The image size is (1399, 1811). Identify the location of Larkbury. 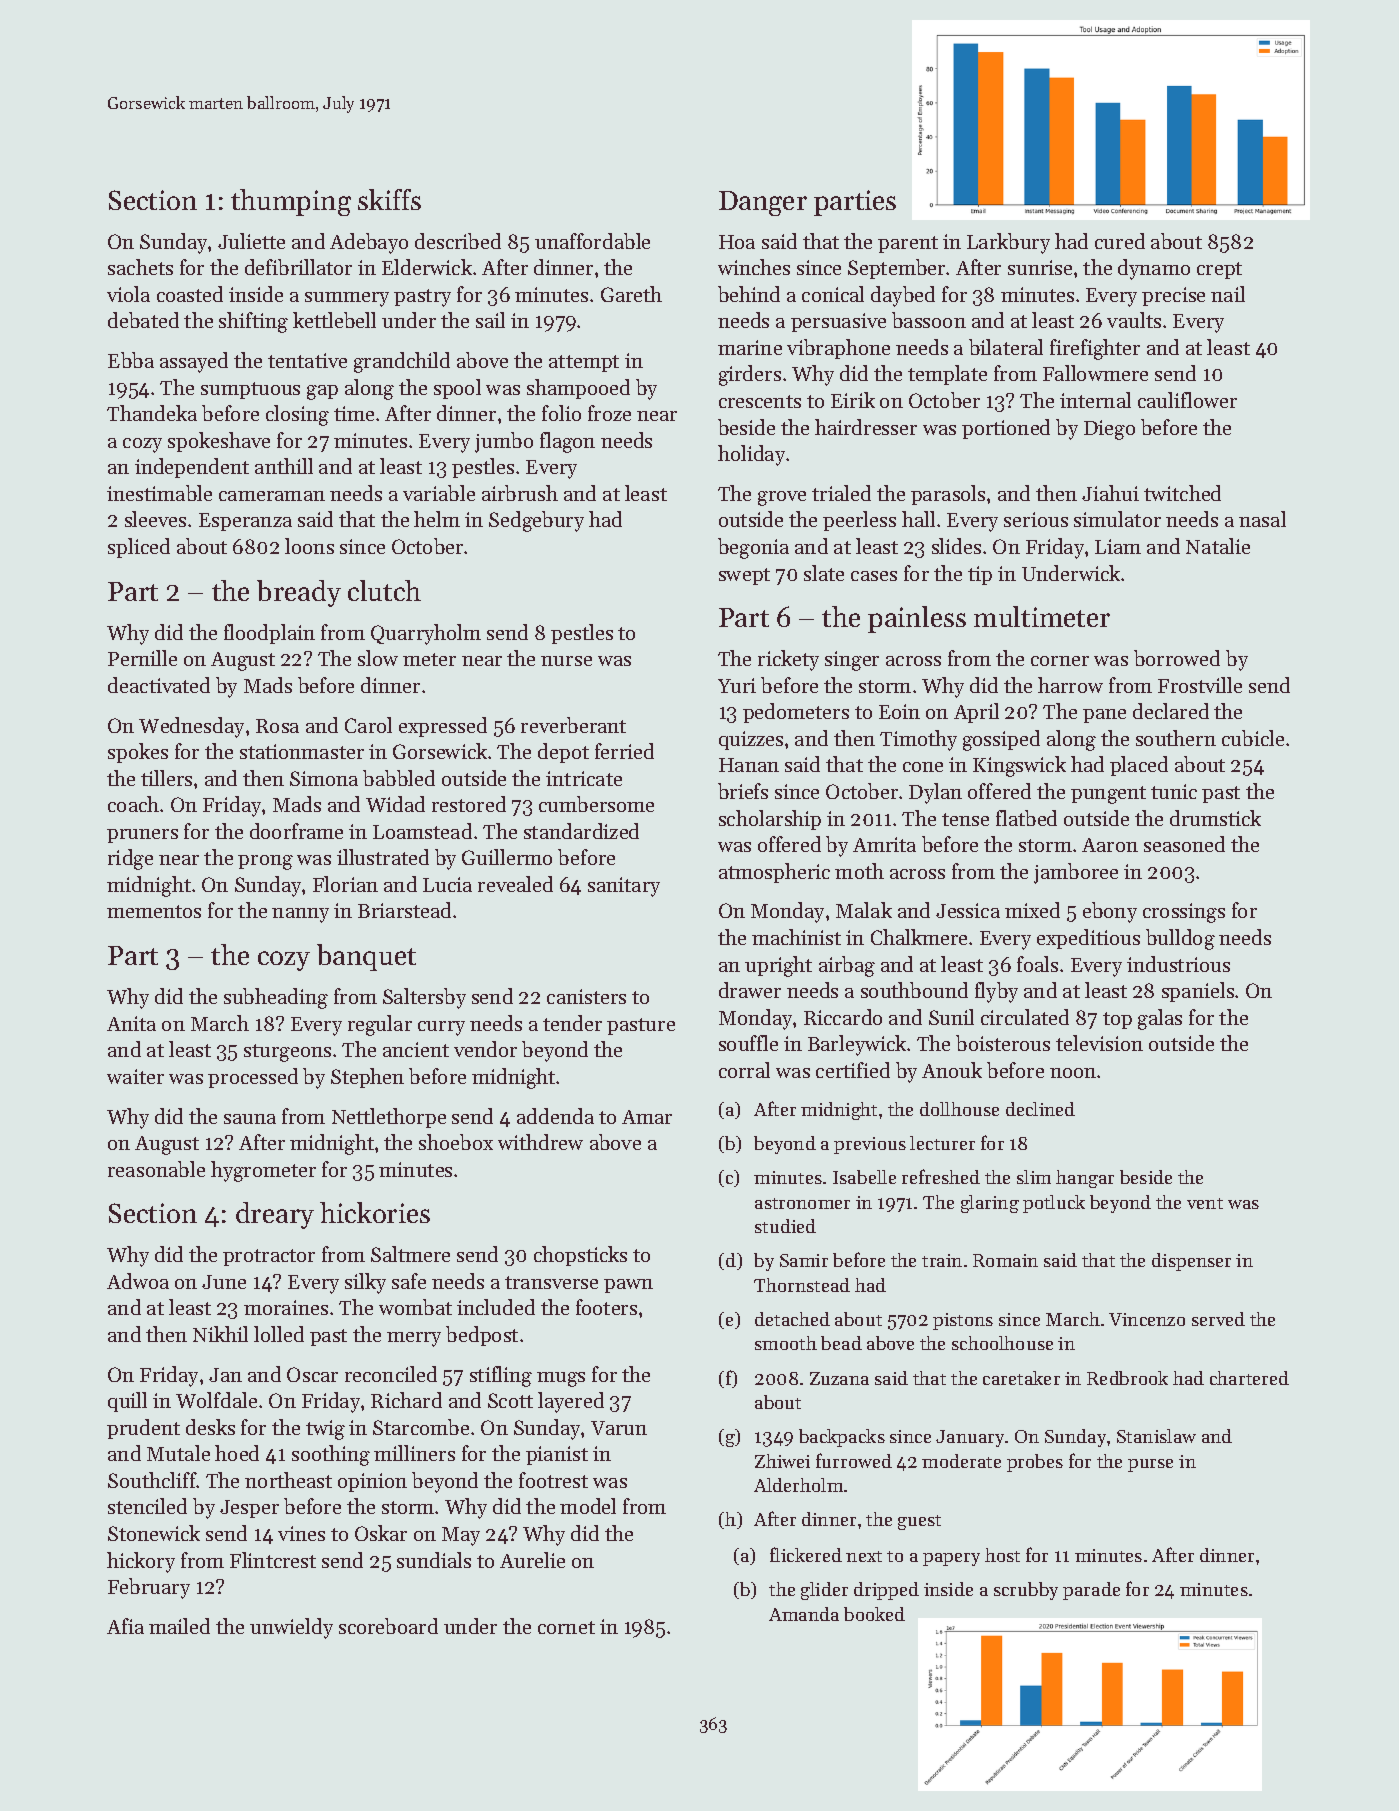
(1008, 243).
